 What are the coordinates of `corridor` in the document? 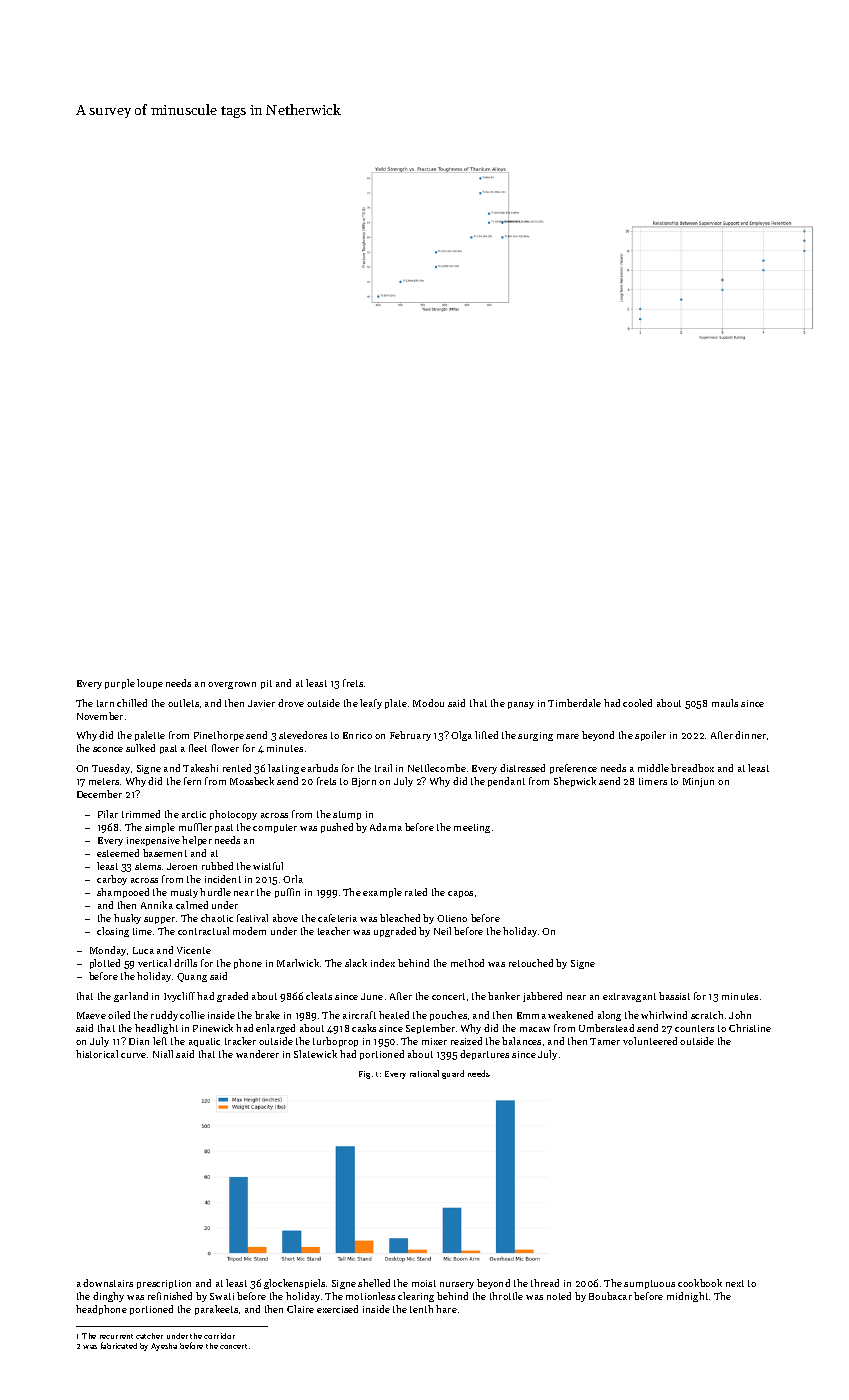 It's located at (219, 1336).
